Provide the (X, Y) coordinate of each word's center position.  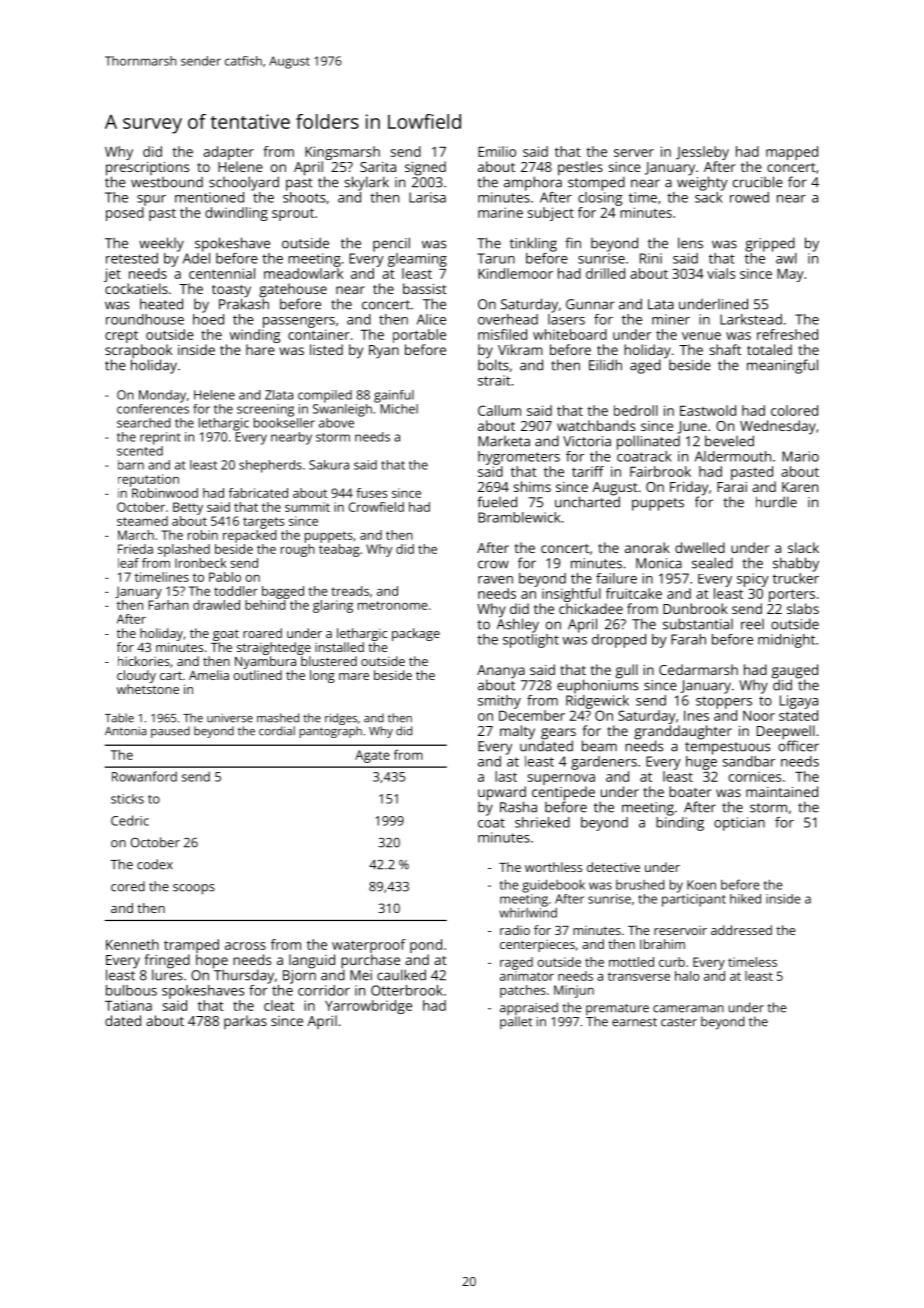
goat (226, 635)
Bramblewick (519, 517)
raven (495, 580)
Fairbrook (660, 471)
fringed (167, 961)
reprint (160, 438)
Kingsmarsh (342, 153)
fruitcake (634, 593)
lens (690, 243)
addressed (741, 930)
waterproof (369, 946)
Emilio (497, 151)
